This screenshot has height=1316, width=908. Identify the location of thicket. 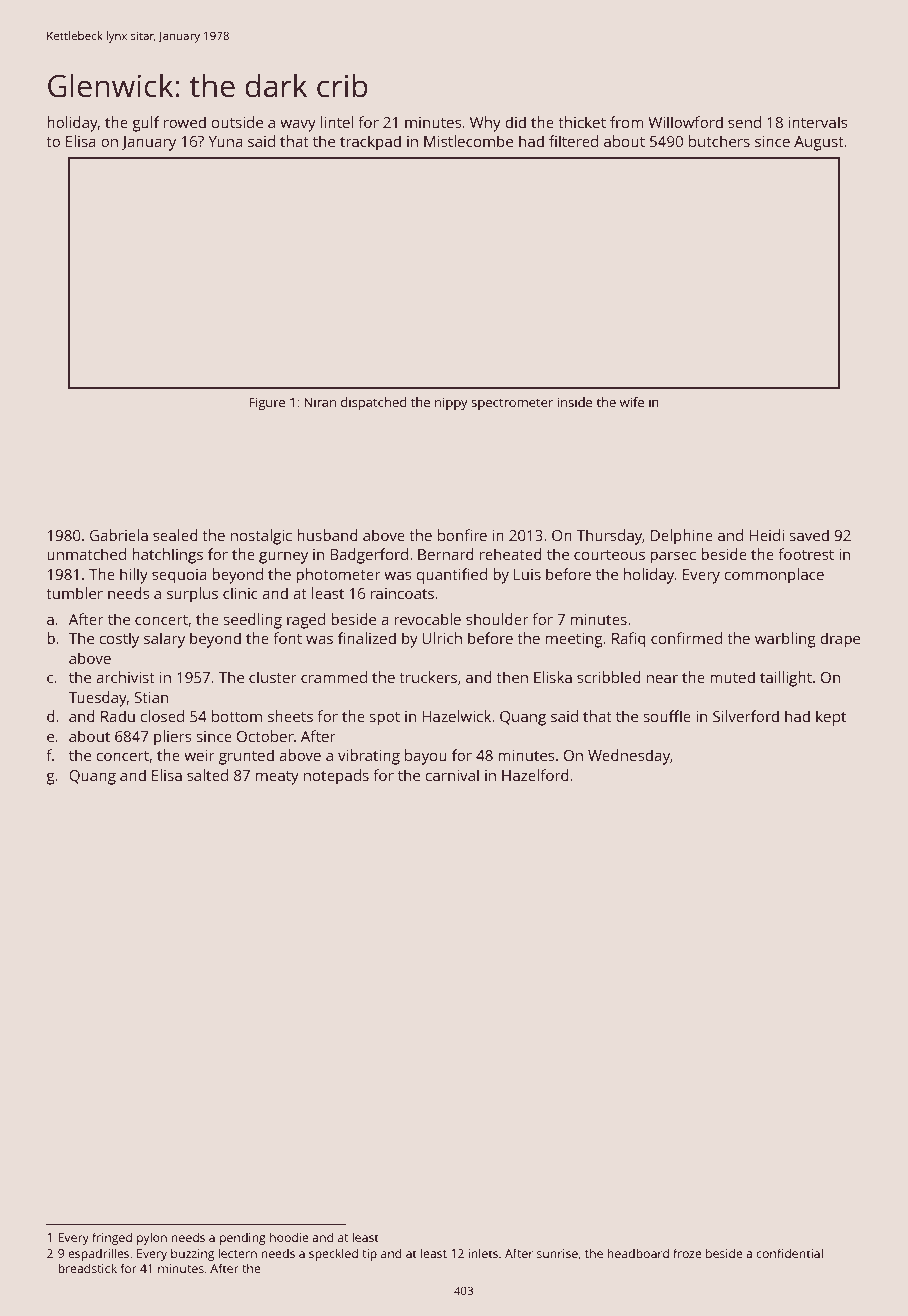
(582, 122).
